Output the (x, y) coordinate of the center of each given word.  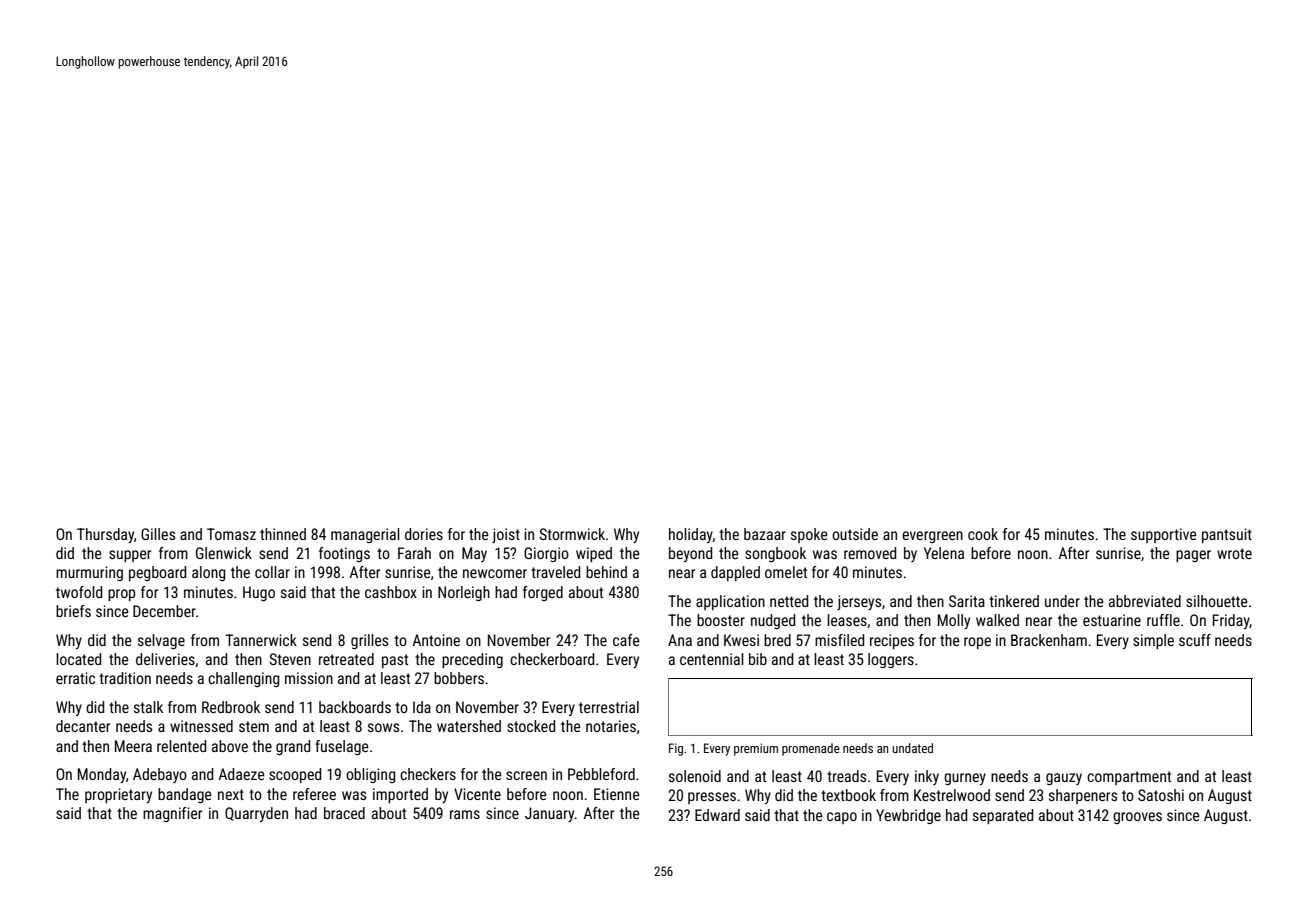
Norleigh (464, 593)
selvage (161, 641)
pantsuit (1227, 535)
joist (506, 535)
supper (130, 556)
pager (1193, 556)
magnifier (172, 814)
